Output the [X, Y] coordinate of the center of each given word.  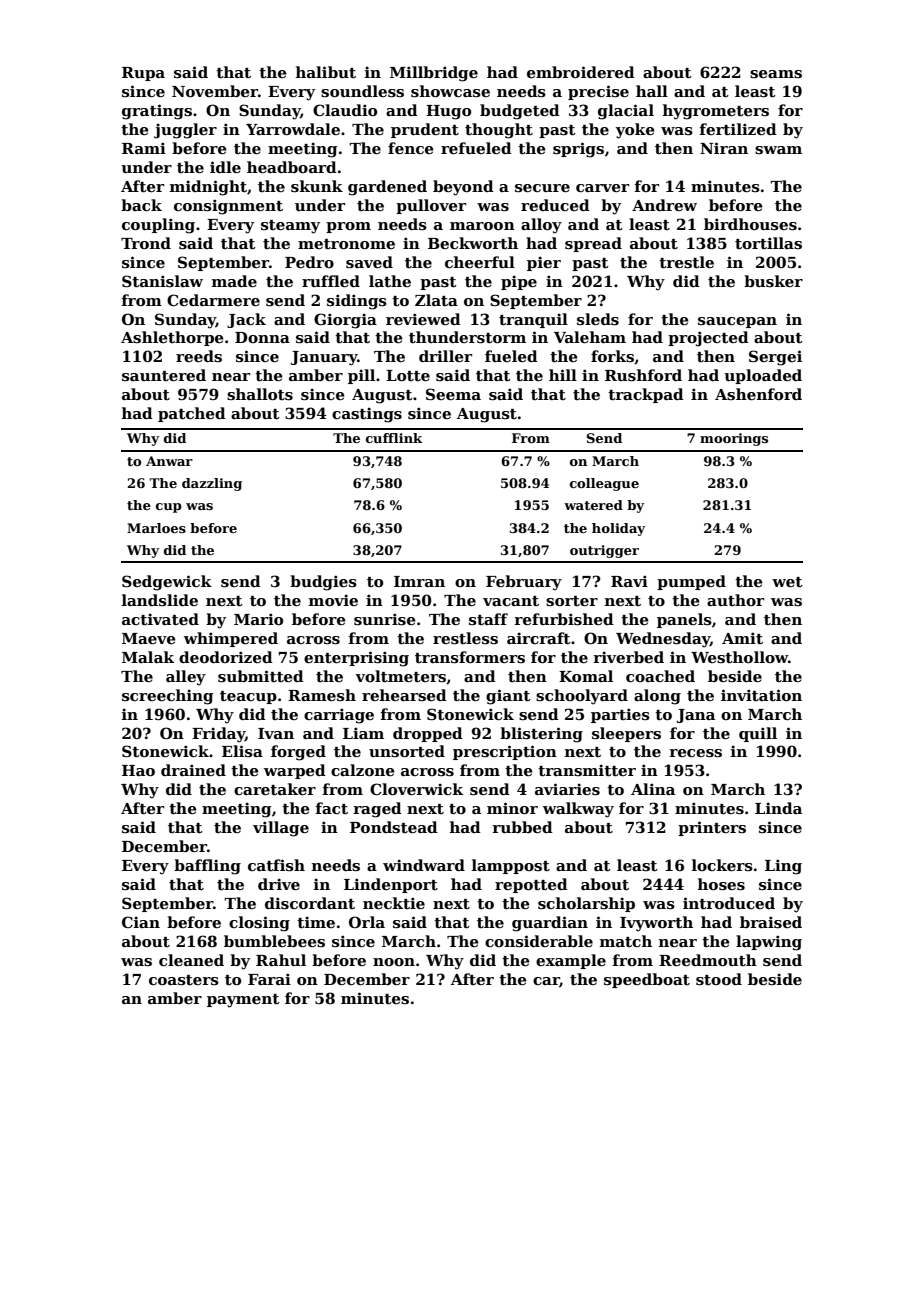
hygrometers [716, 112]
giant [508, 697]
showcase [450, 91]
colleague [604, 484]
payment [243, 1001]
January [324, 358]
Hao [138, 770]
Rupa [143, 74]
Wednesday [663, 640]
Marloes [156, 528]
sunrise [385, 619]
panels [684, 620]
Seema [453, 394]
